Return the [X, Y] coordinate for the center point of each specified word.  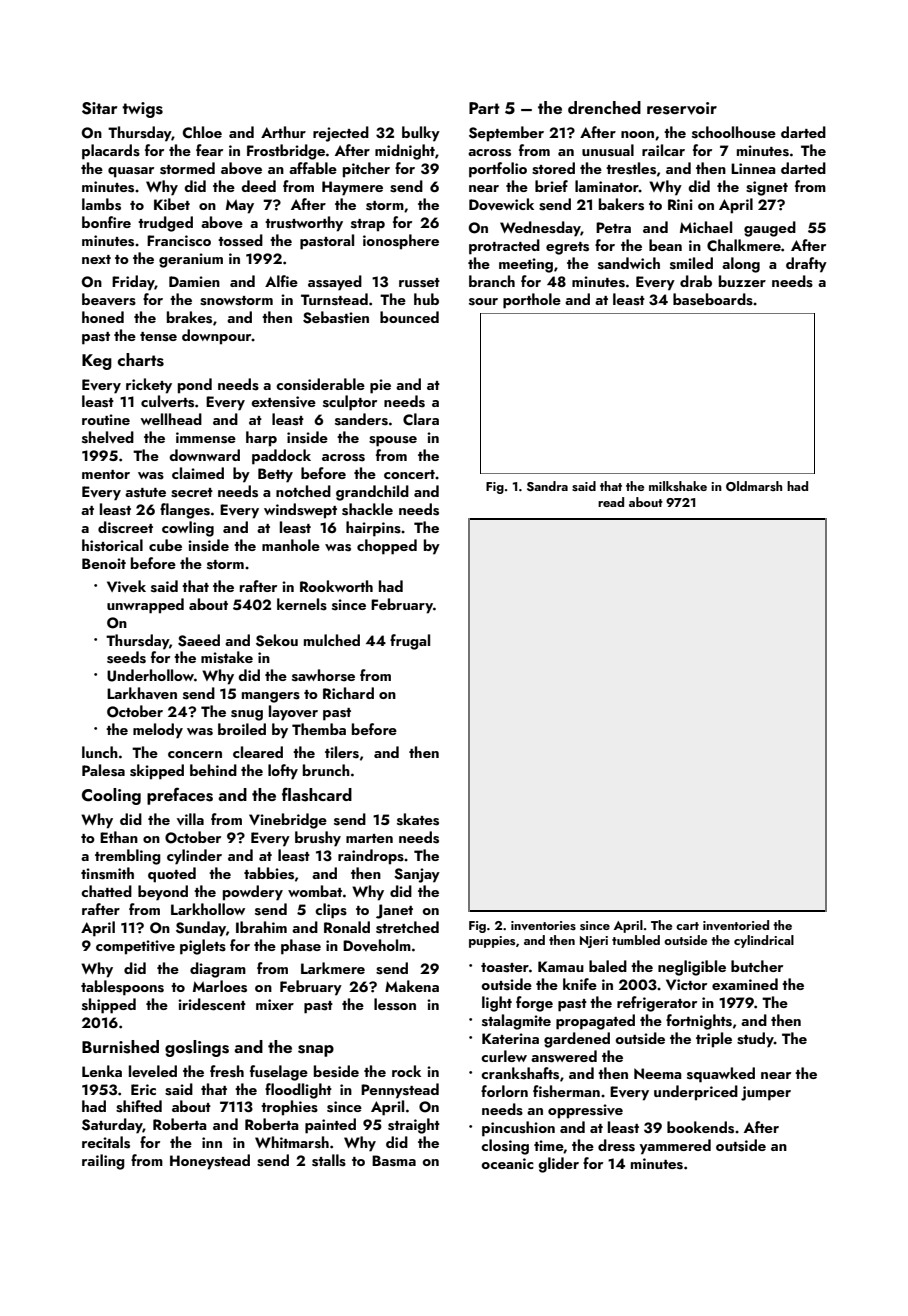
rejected [341, 134]
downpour [217, 337]
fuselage [279, 1073]
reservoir [682, 108]
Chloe [202, 132]
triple [714, 1040]
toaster [505, 968]
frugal [410, 642]
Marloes [220, 986]
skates [418, 819]
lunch [100, 752]
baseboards [713, 299]
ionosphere [401, 242]
